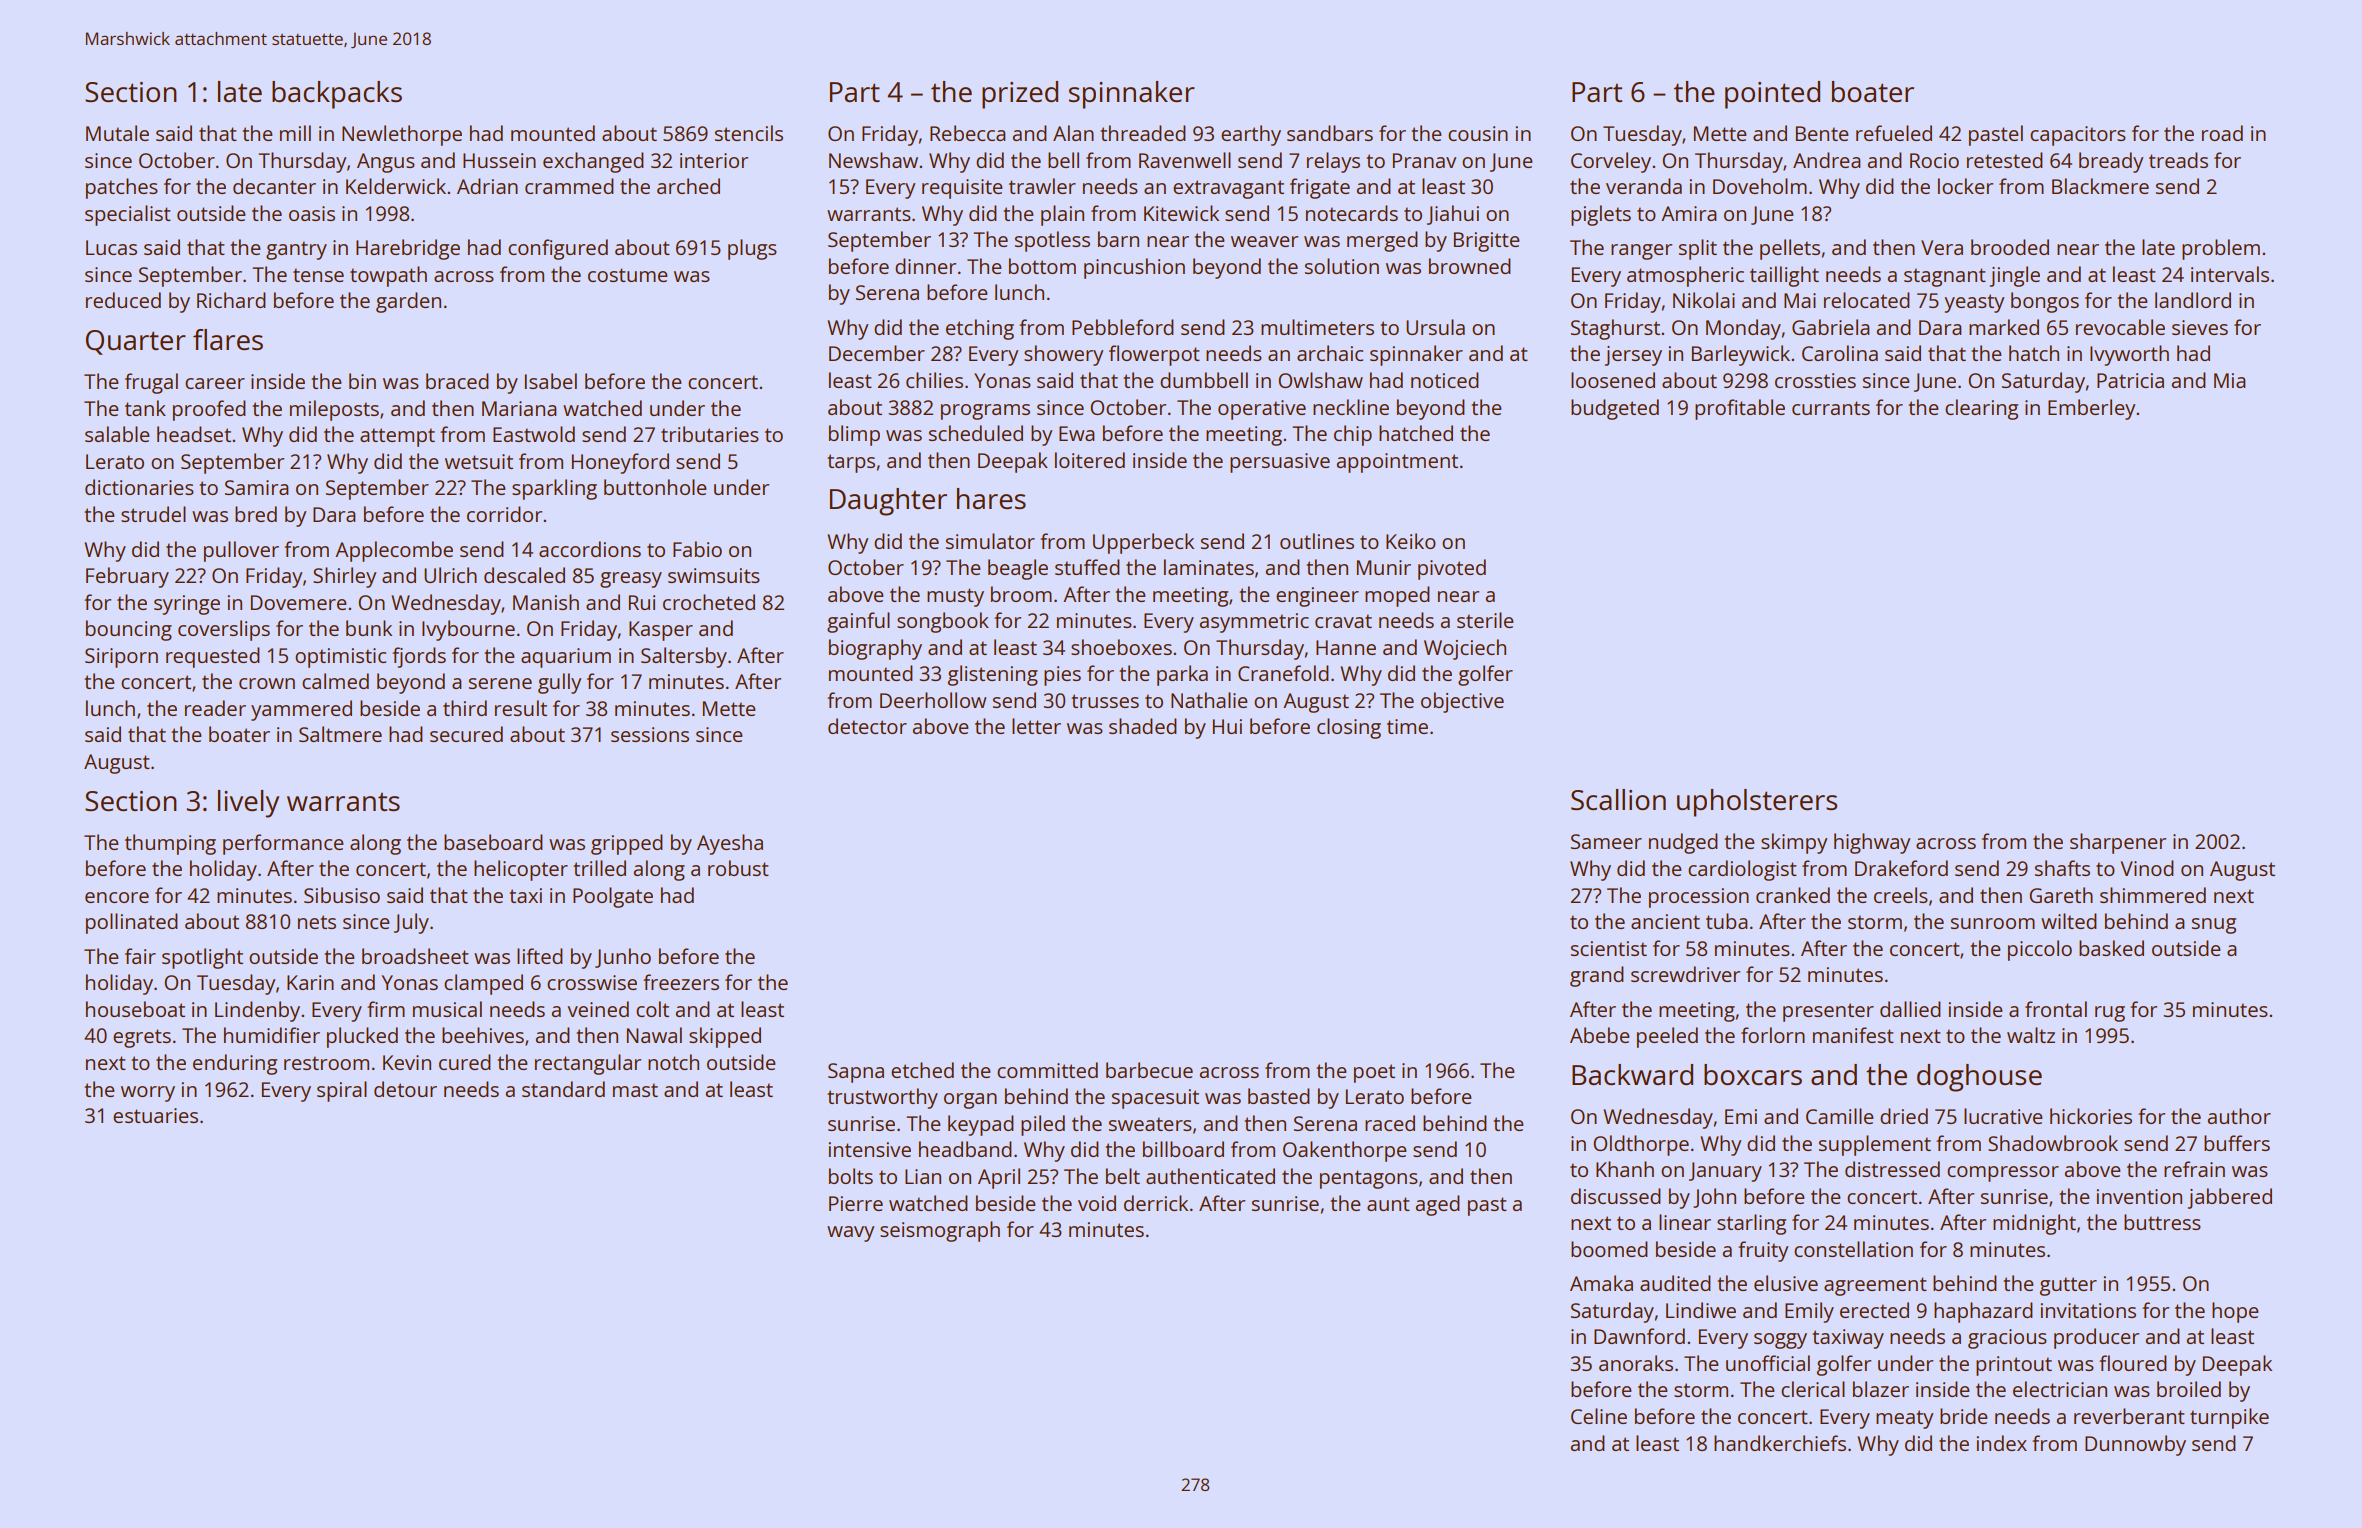 The width and height of the document is (2362, 1528). I want to click on wavy, so click(850, 1234).
